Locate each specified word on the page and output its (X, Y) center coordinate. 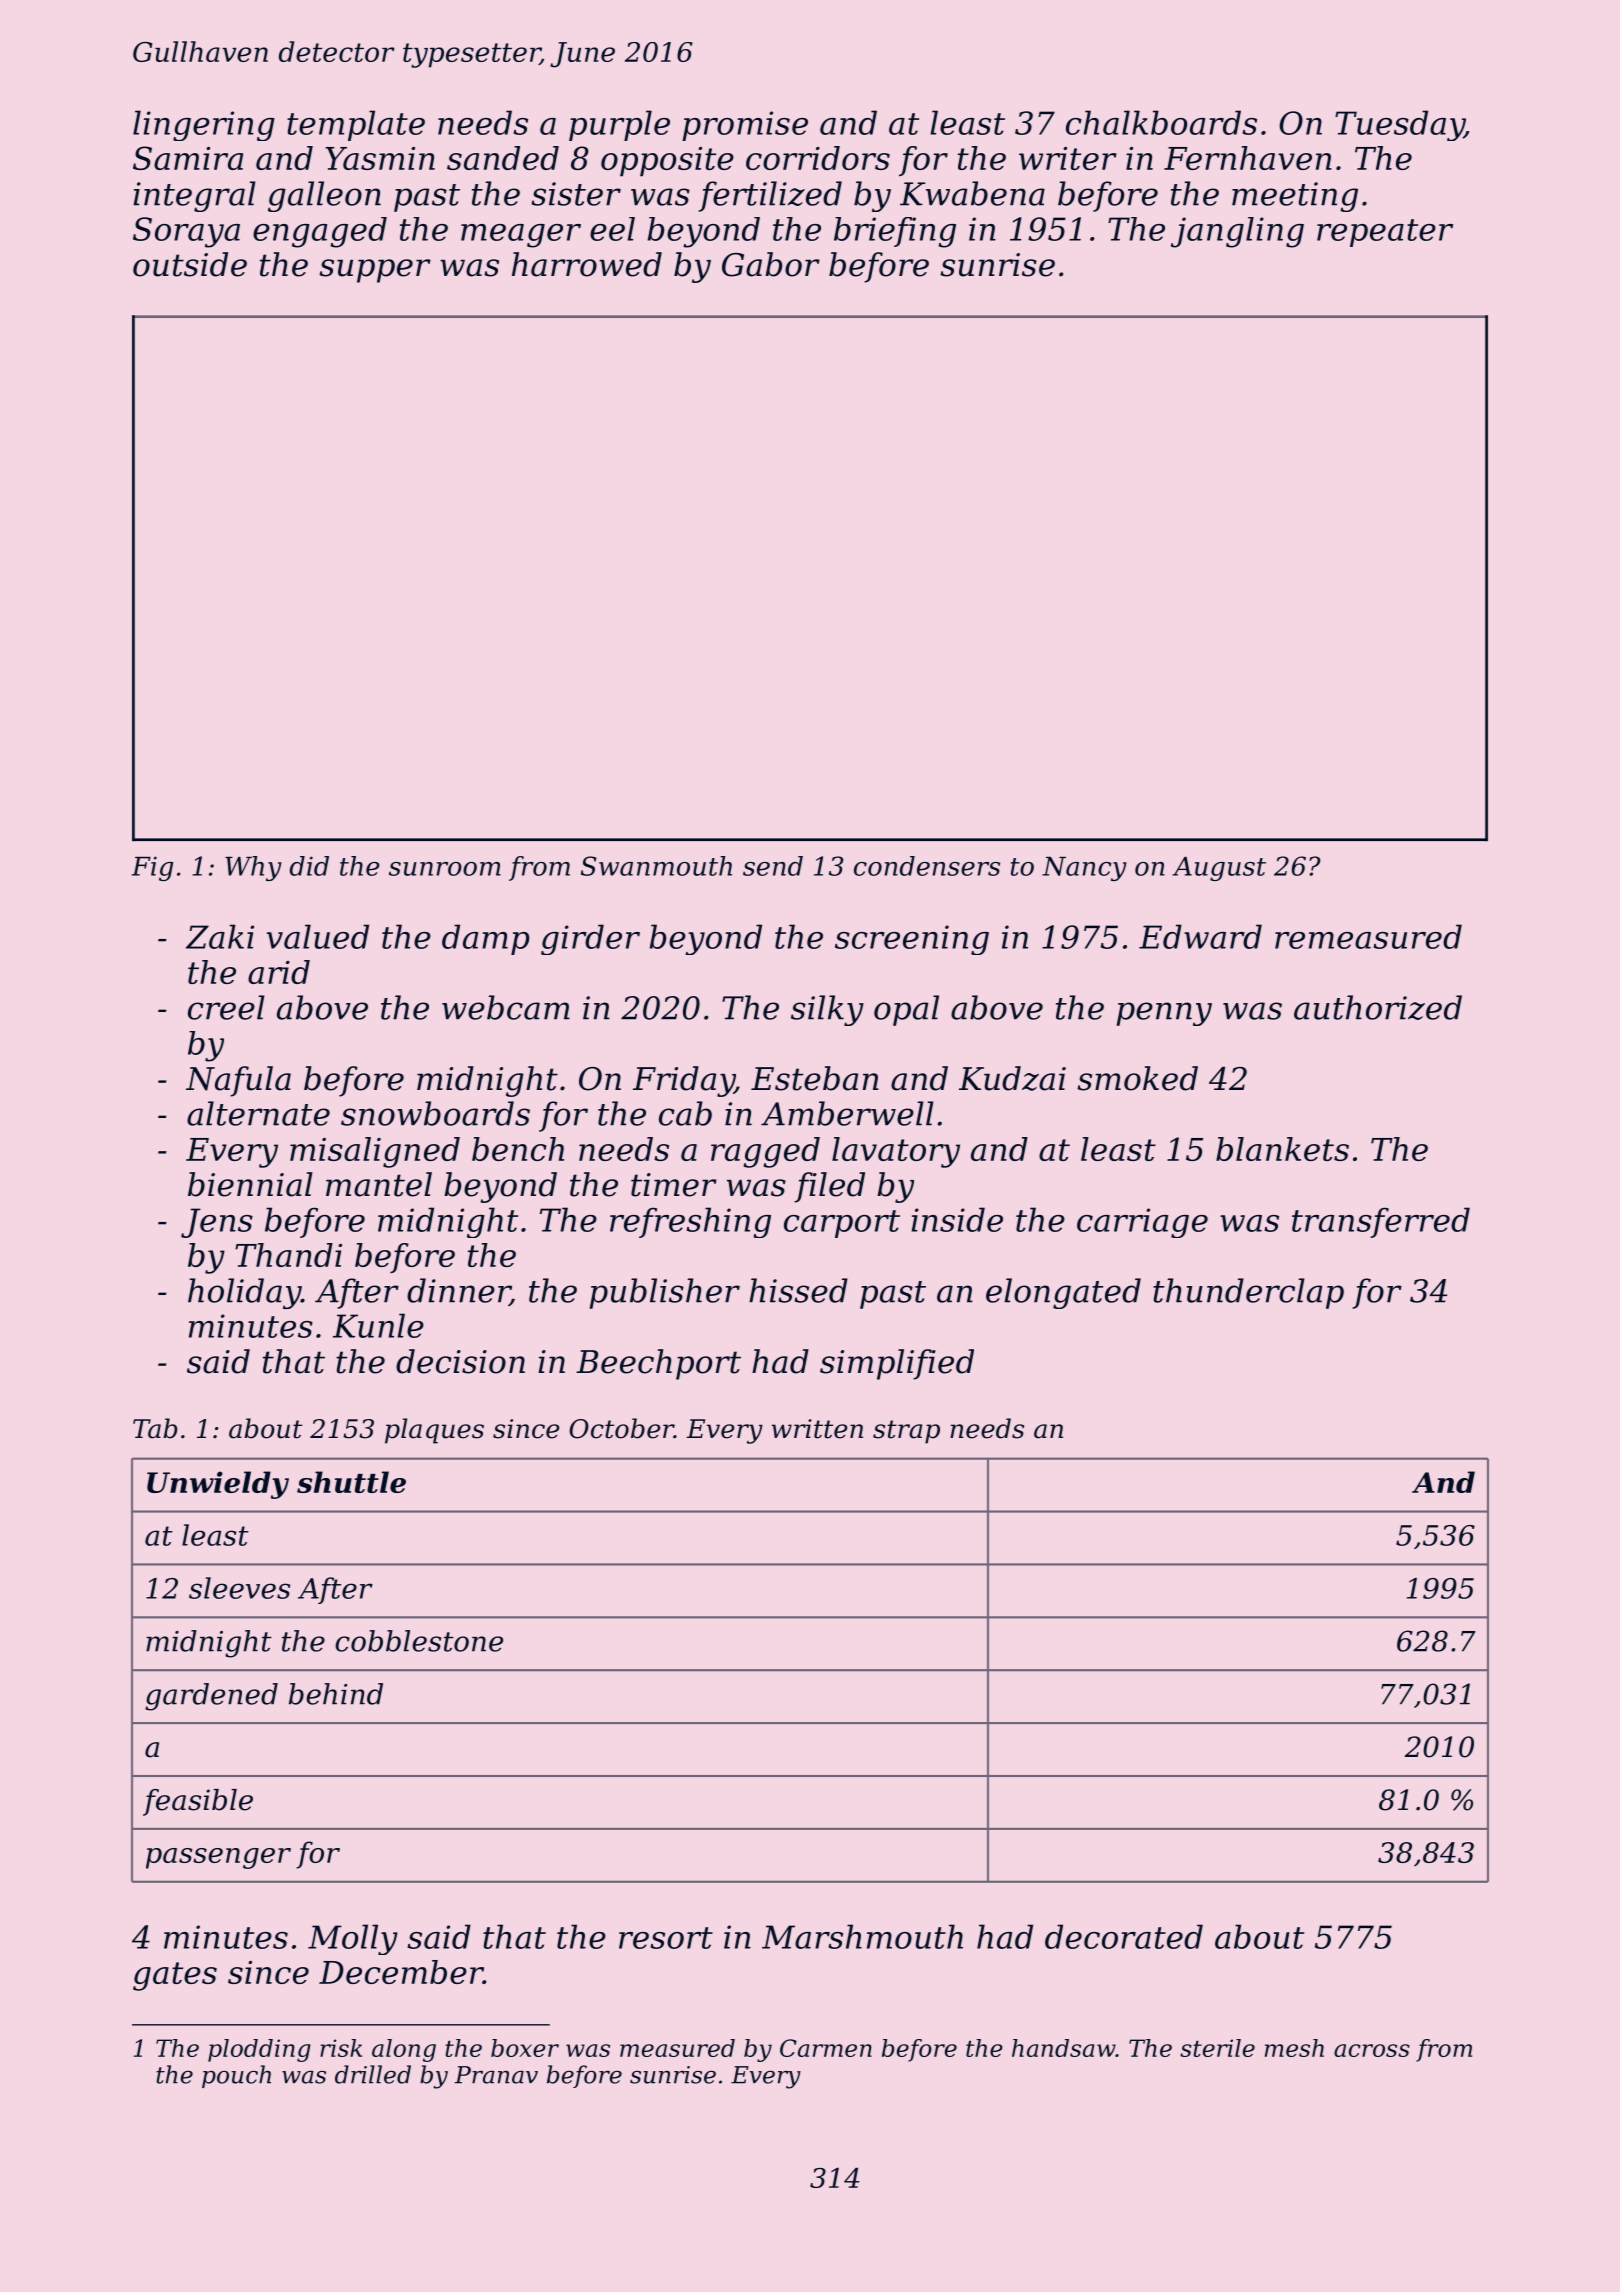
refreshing (690, 1222)
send (773, 866)
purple (619, 125)
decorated (1124, 1936)
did (309, 866)
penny (1164, 1014)
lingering (204, 125)
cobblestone (419, 1641)
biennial (250, 1184)
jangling (1237, 232)
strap (906, 1432)
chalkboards (1161, 122)
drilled (373, 2074)
